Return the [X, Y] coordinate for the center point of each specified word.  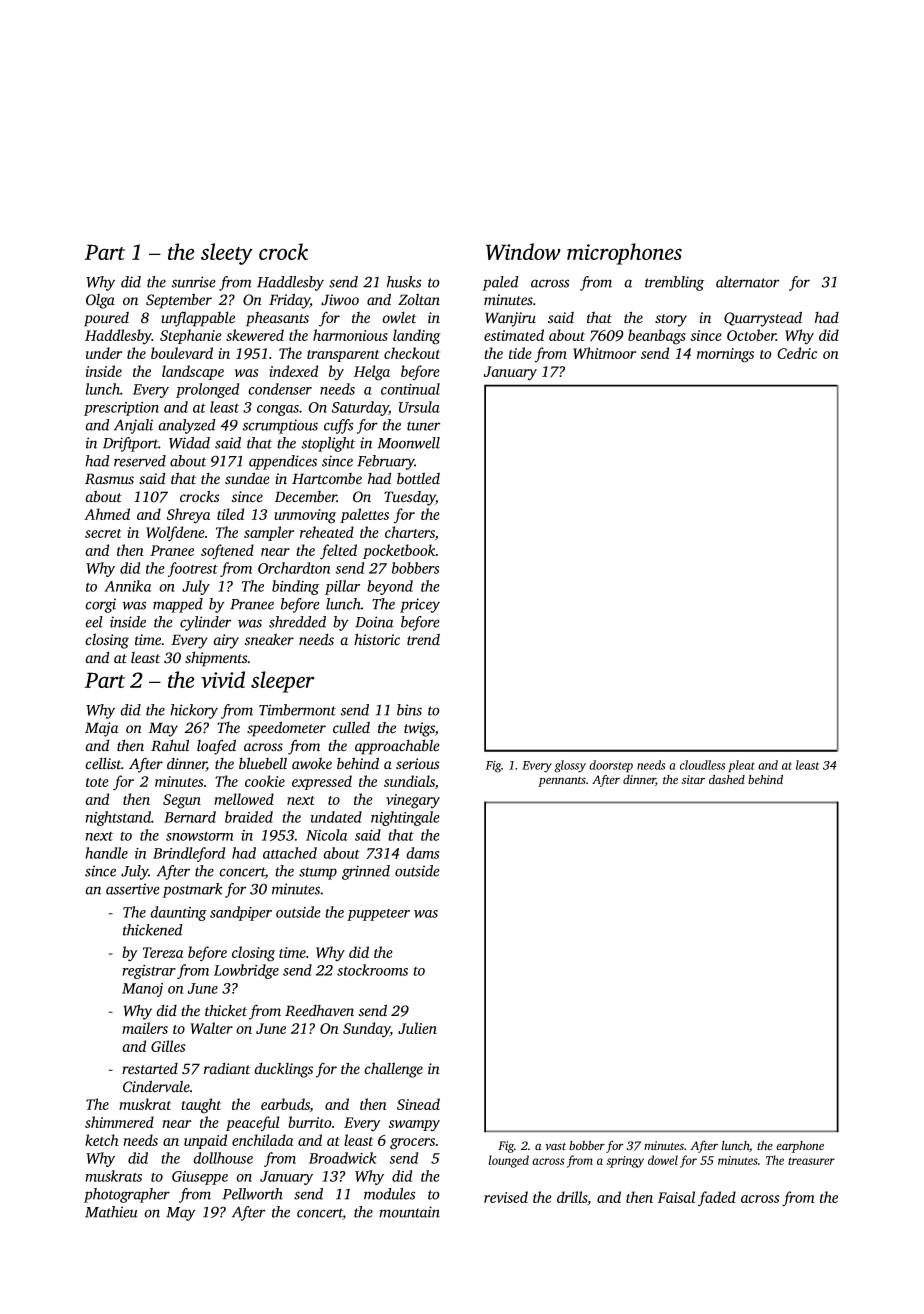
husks [404, 282]
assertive [133, 889]
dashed [727, 779]
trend [423, 640]
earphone [800, 1147]
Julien [417, 1028]
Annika [128, 586]
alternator [747, 282]
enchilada [262, 1140]
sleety [227, 254]
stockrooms [372, 970]
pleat [741, 766]
